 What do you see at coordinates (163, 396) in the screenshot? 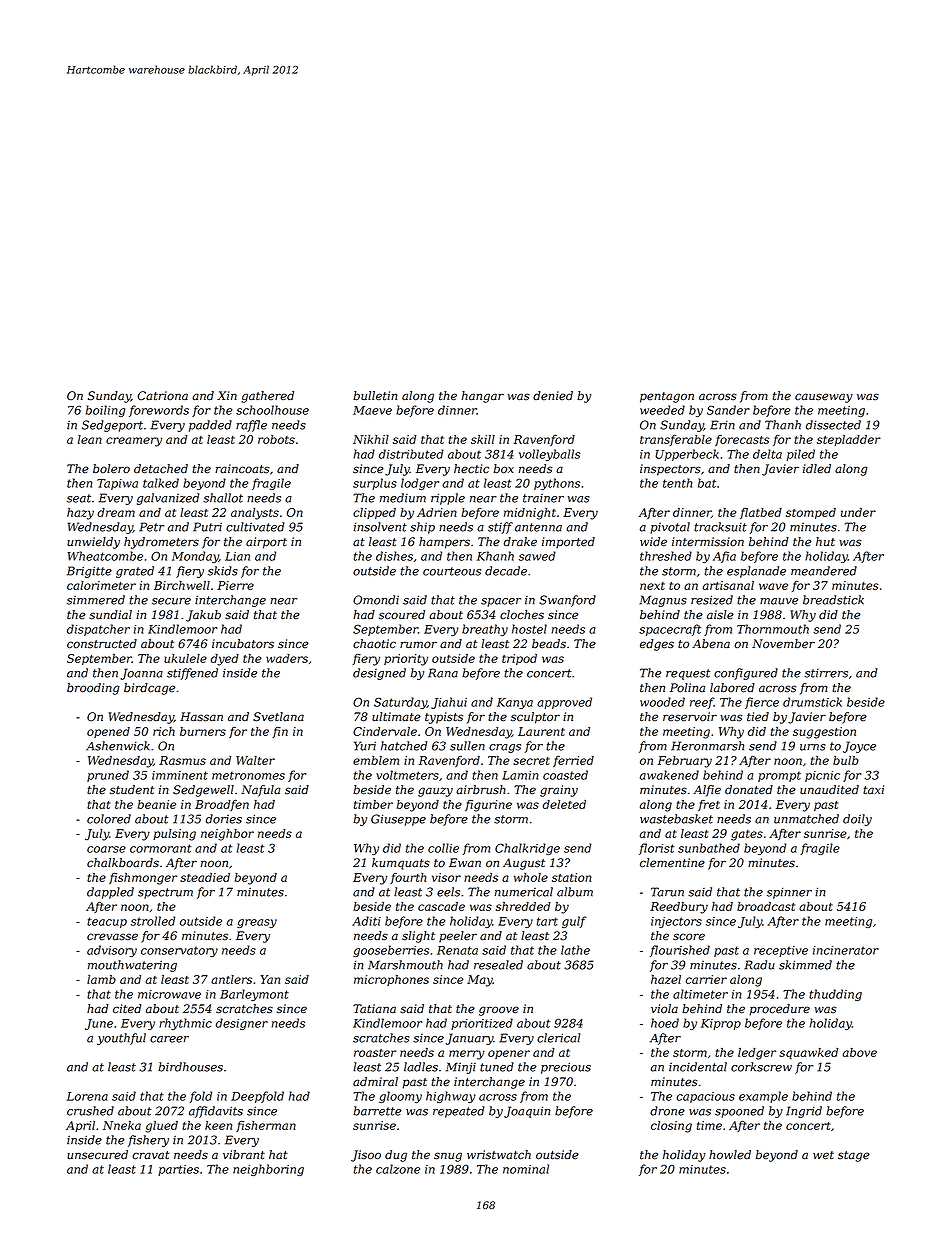
I see `Catriona` at bounding box center [163, 396].
